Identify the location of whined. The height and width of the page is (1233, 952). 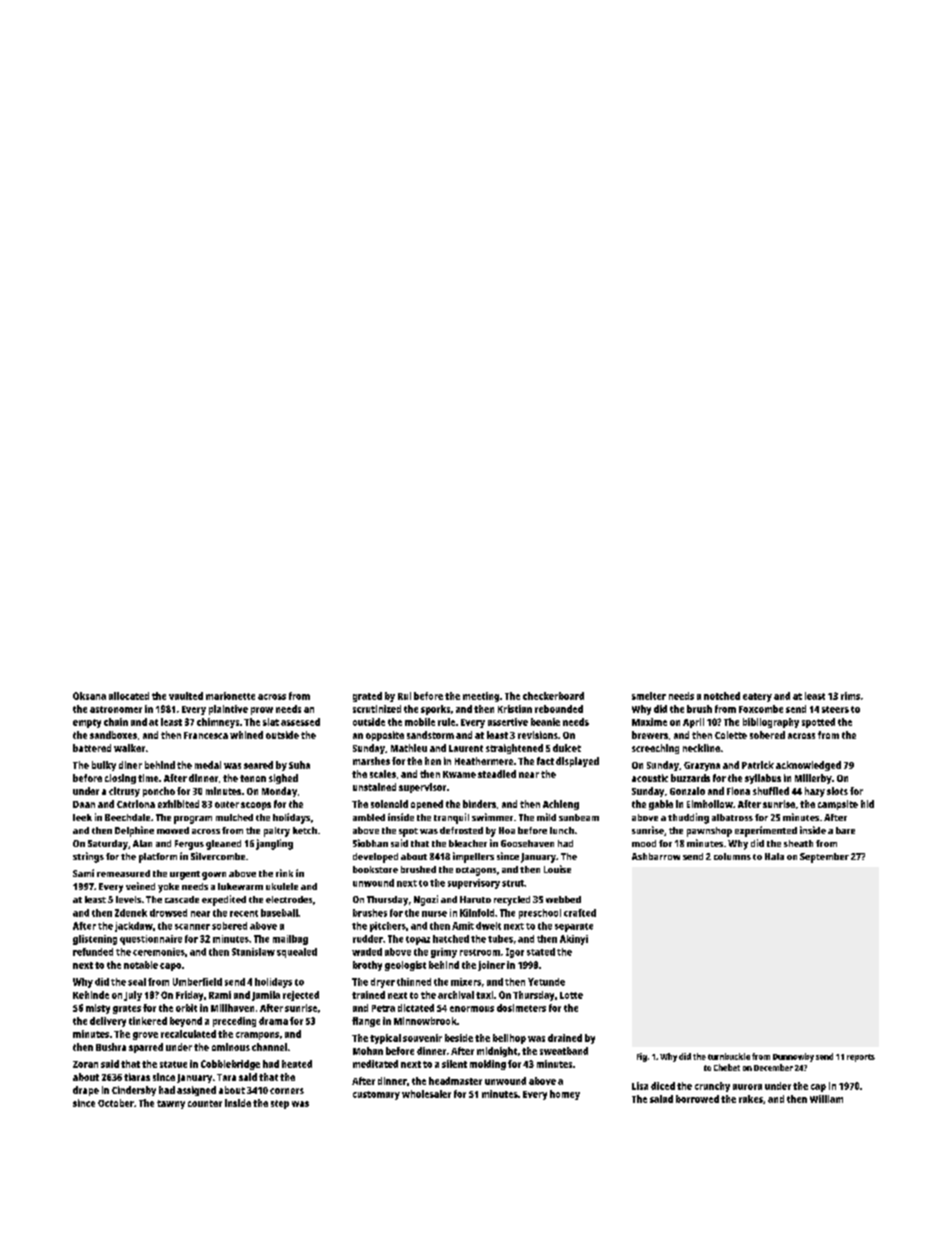
(246, 735).
